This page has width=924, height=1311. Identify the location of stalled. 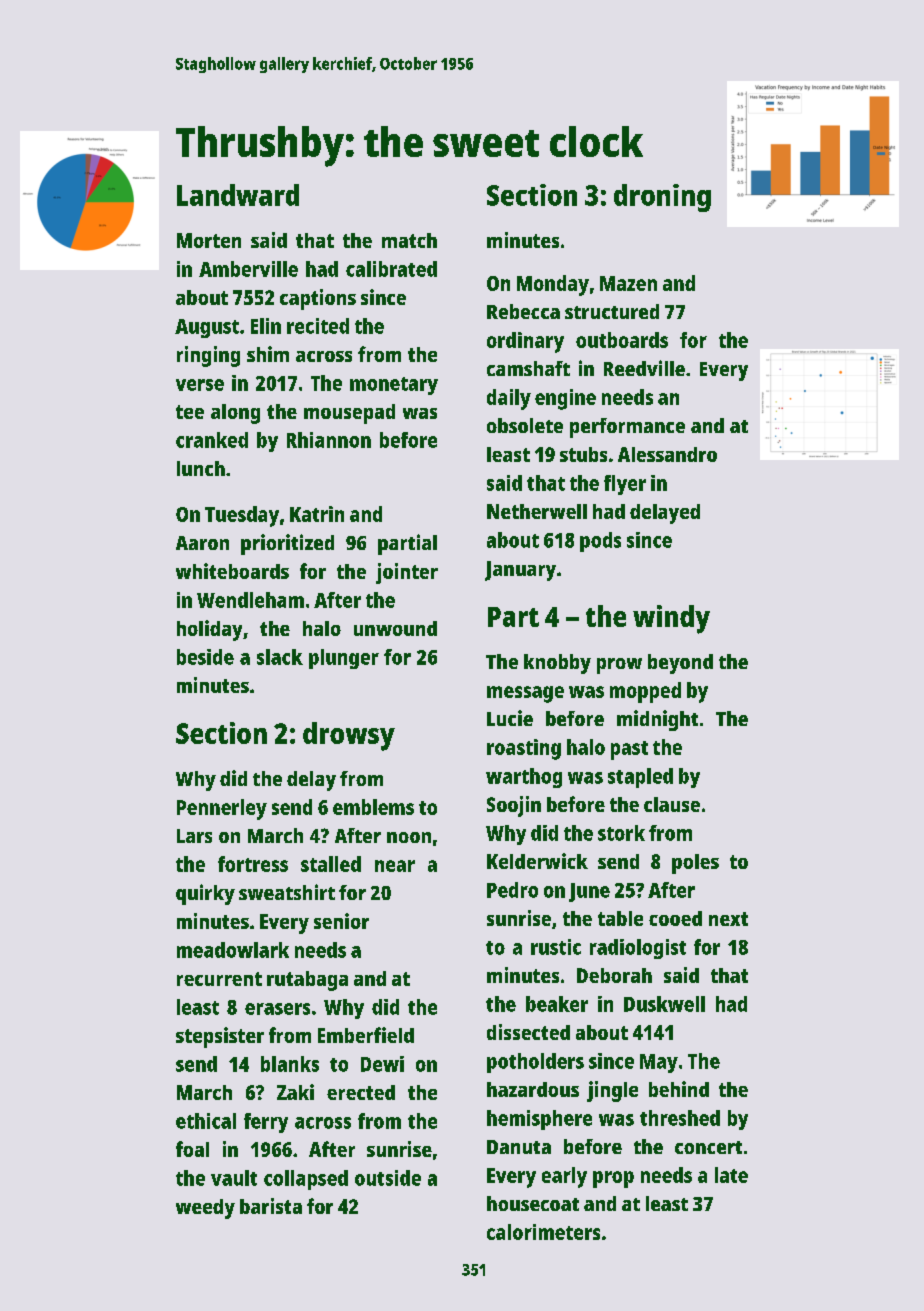
(331, 864).
